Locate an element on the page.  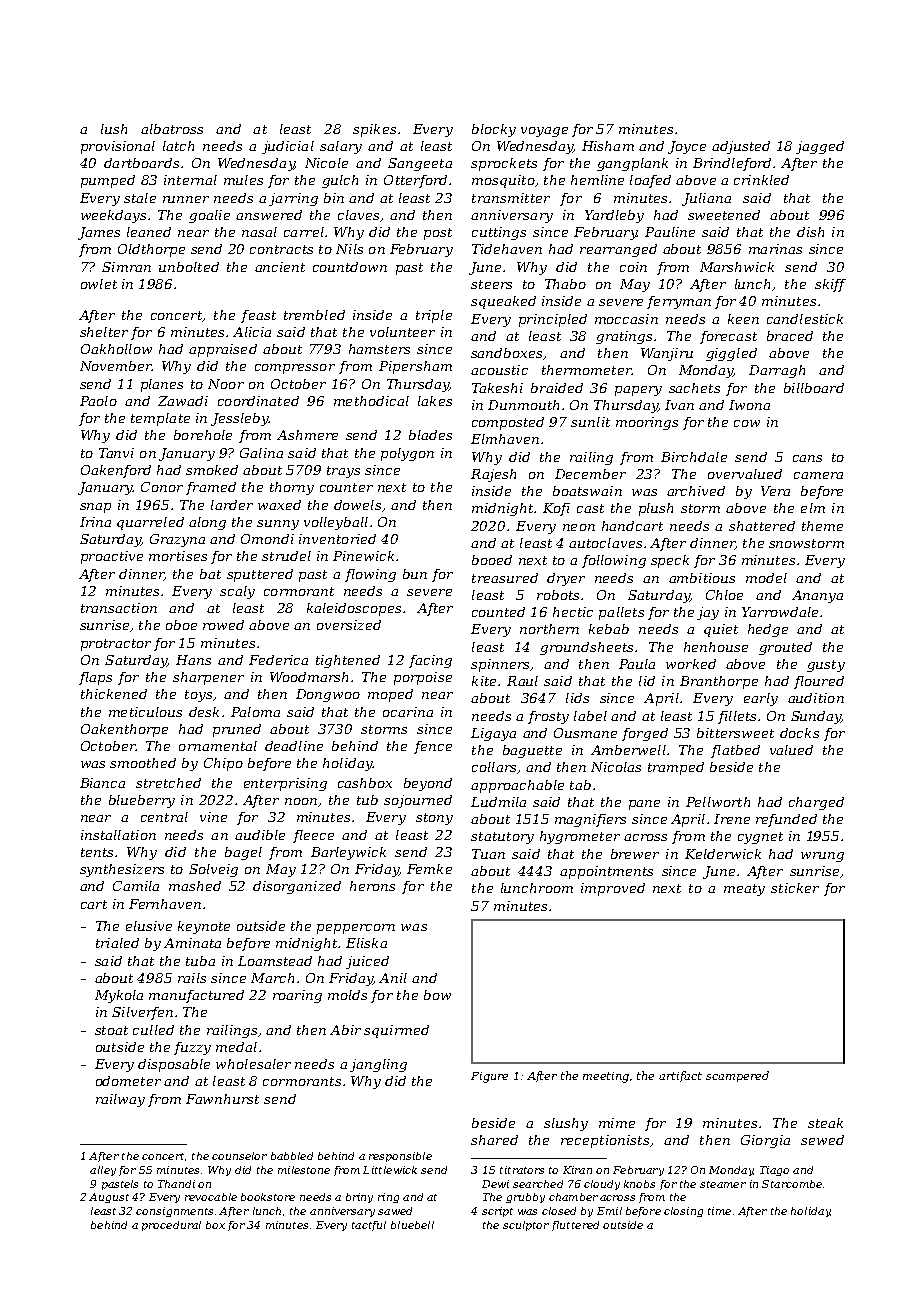
Paloma is located at coordinates (255, 712).
